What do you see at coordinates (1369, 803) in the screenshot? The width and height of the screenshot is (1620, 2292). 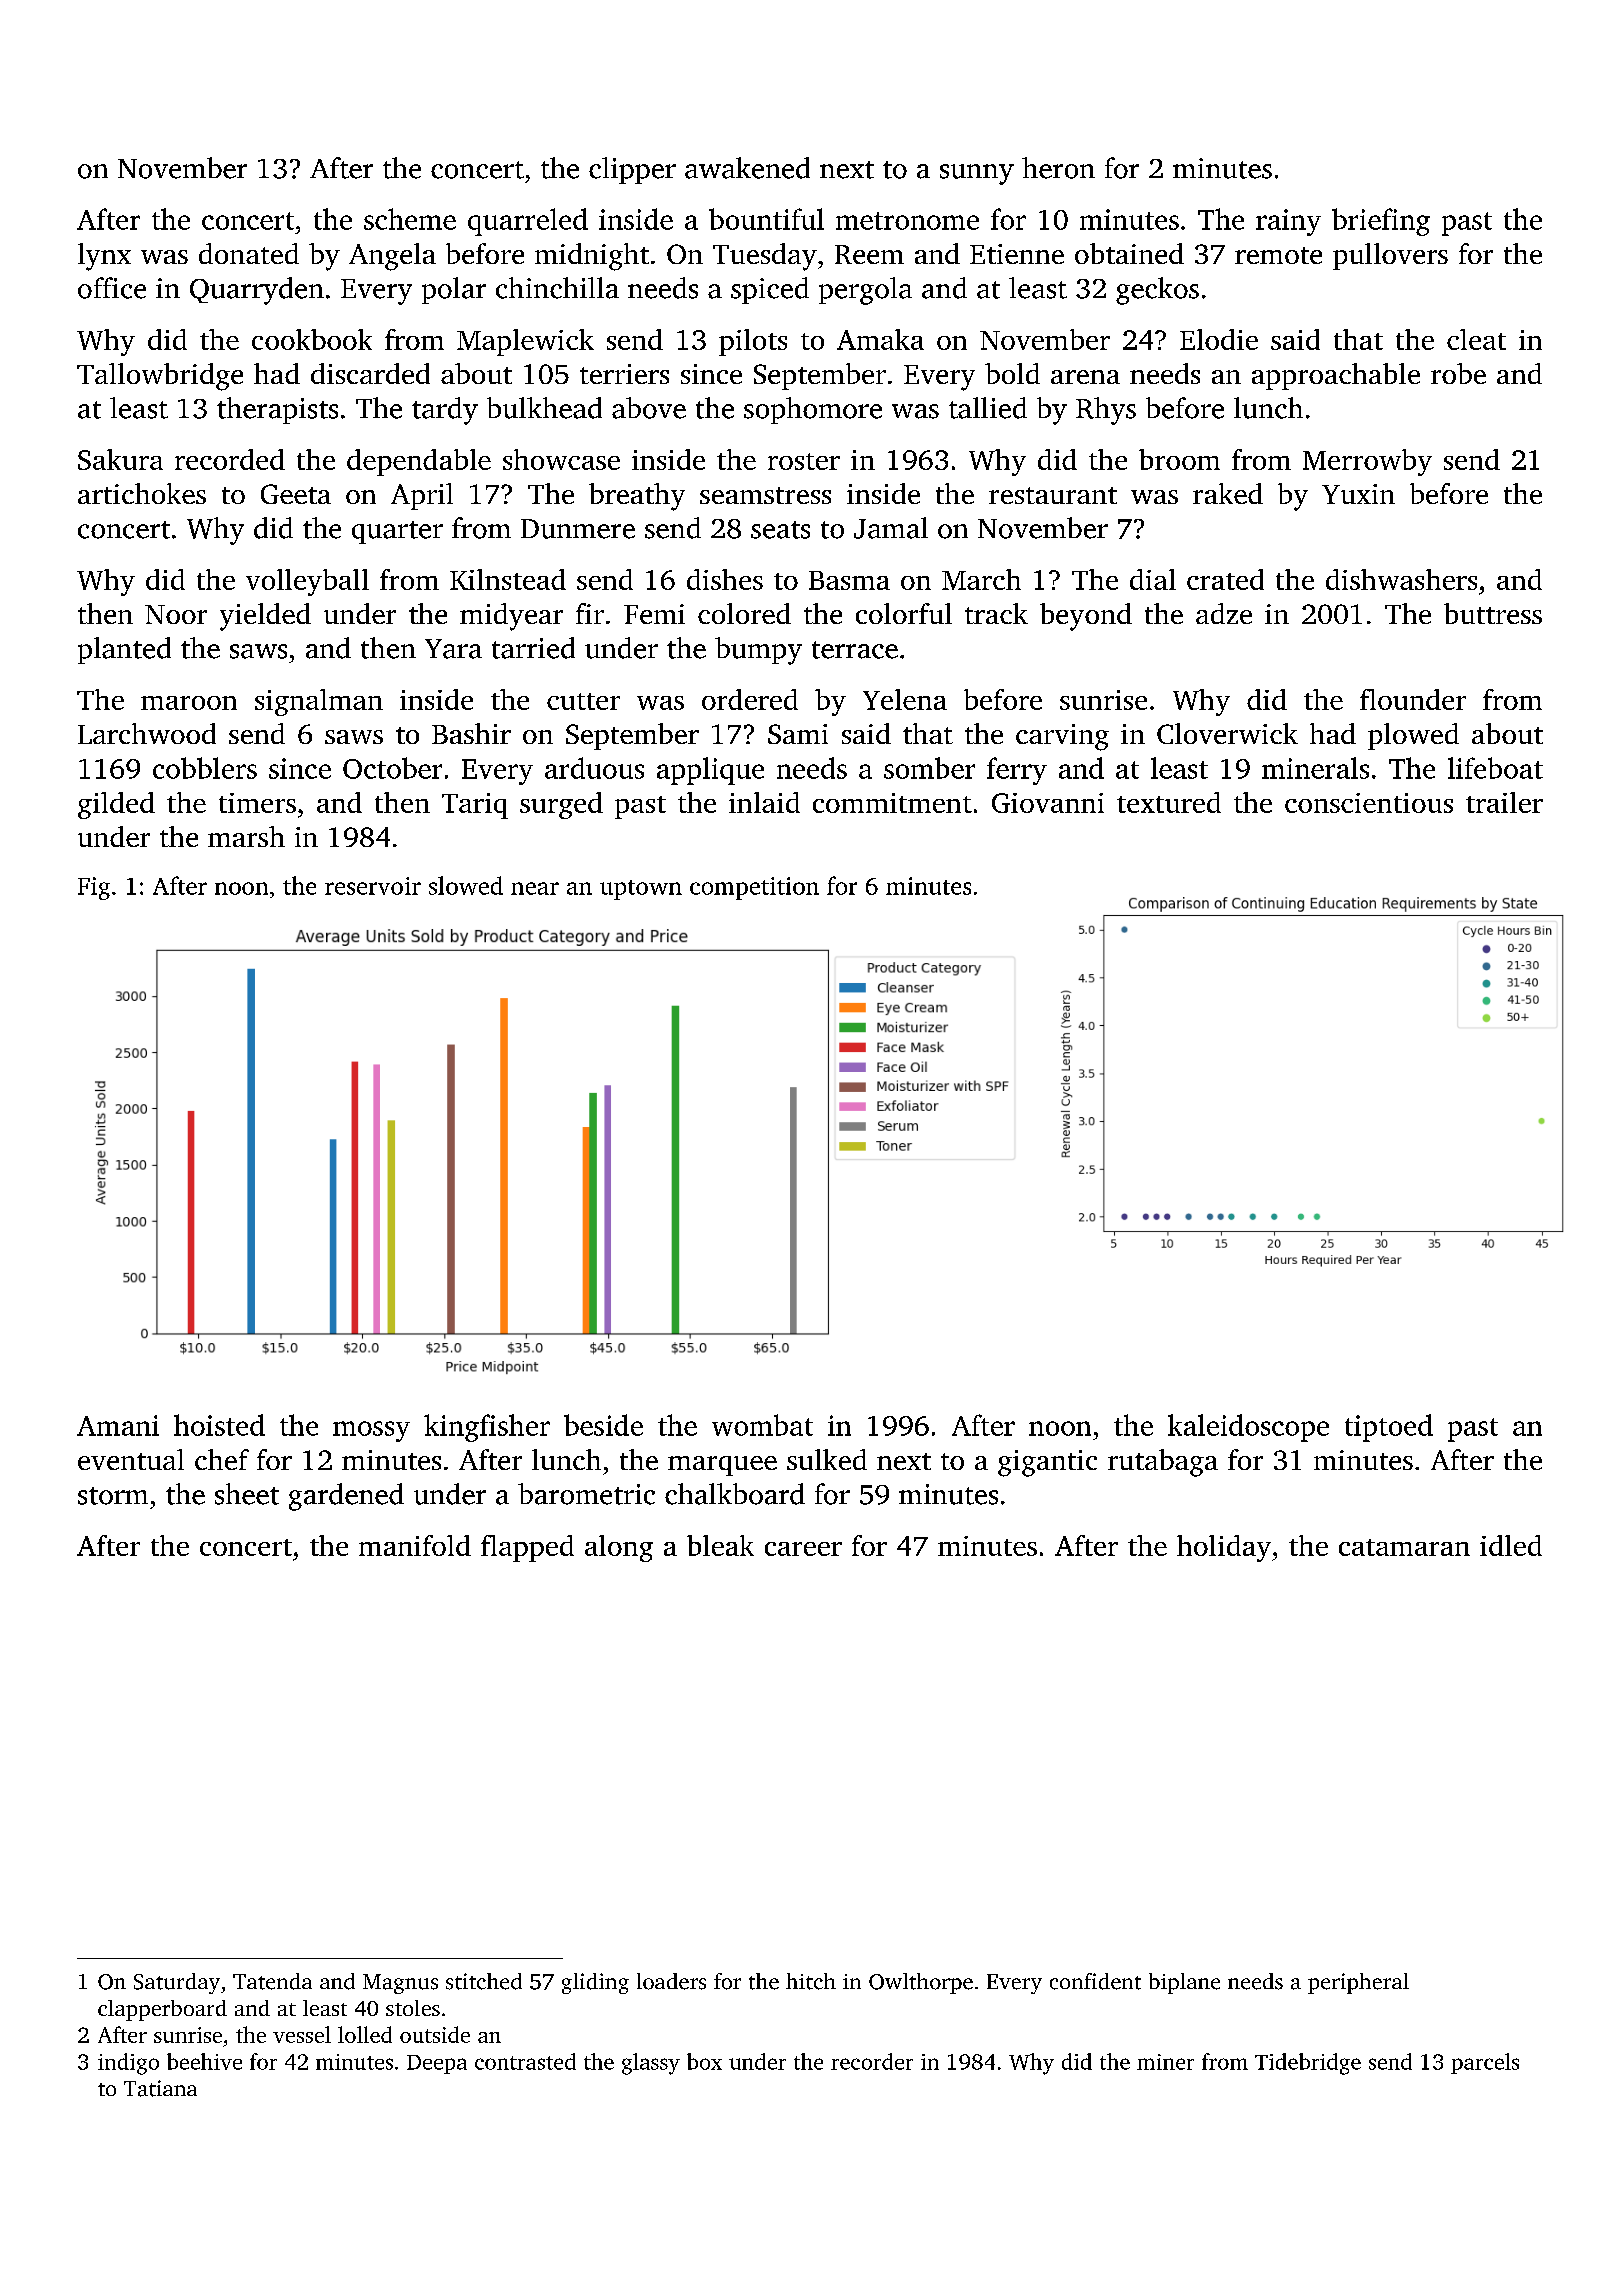 I see `conscientious` at bounding box center [1369, 803].
